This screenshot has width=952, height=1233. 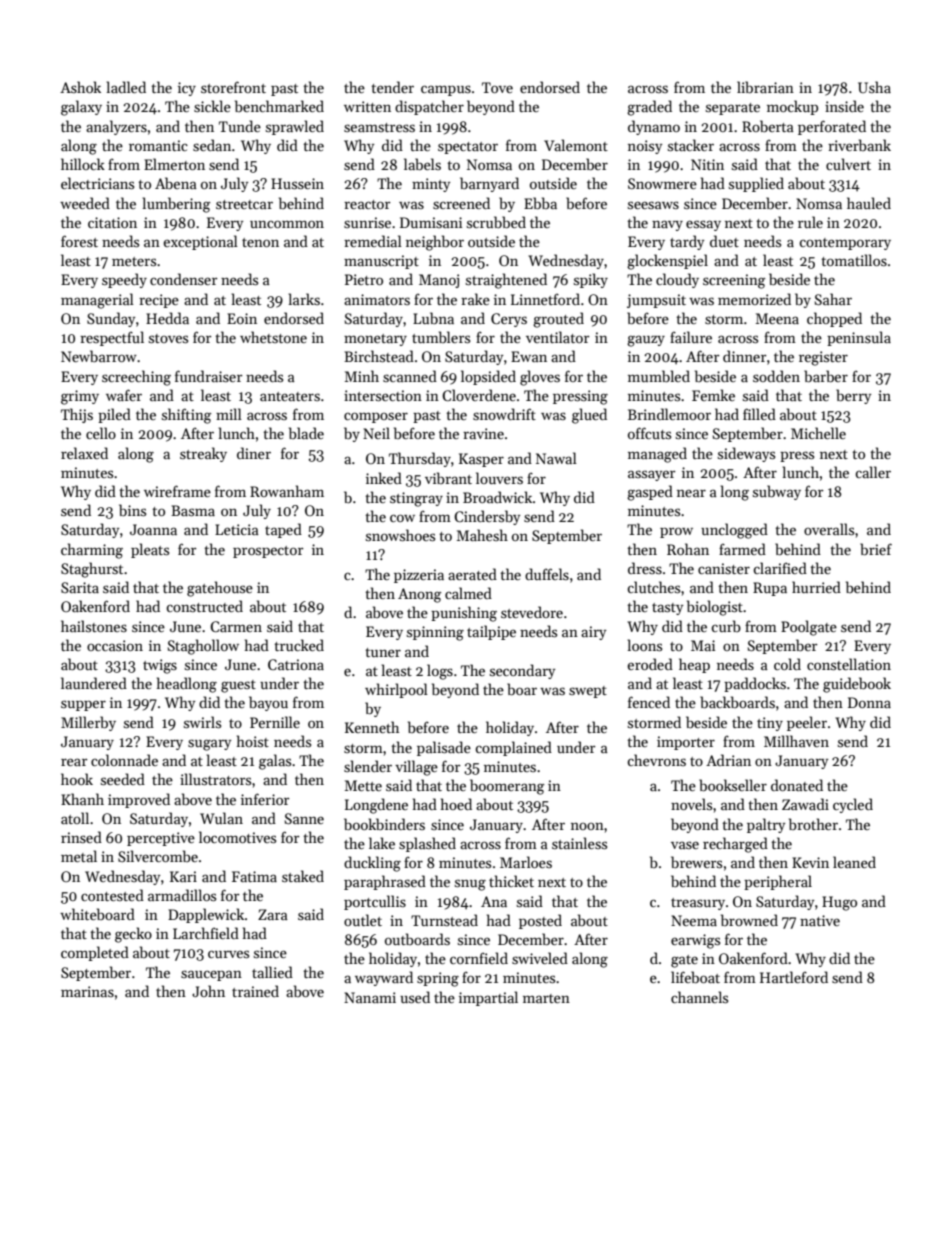 What do you see at coordinates (844, 106) in the screenshot?
I see `inside` at bounding box center [844, 106].
